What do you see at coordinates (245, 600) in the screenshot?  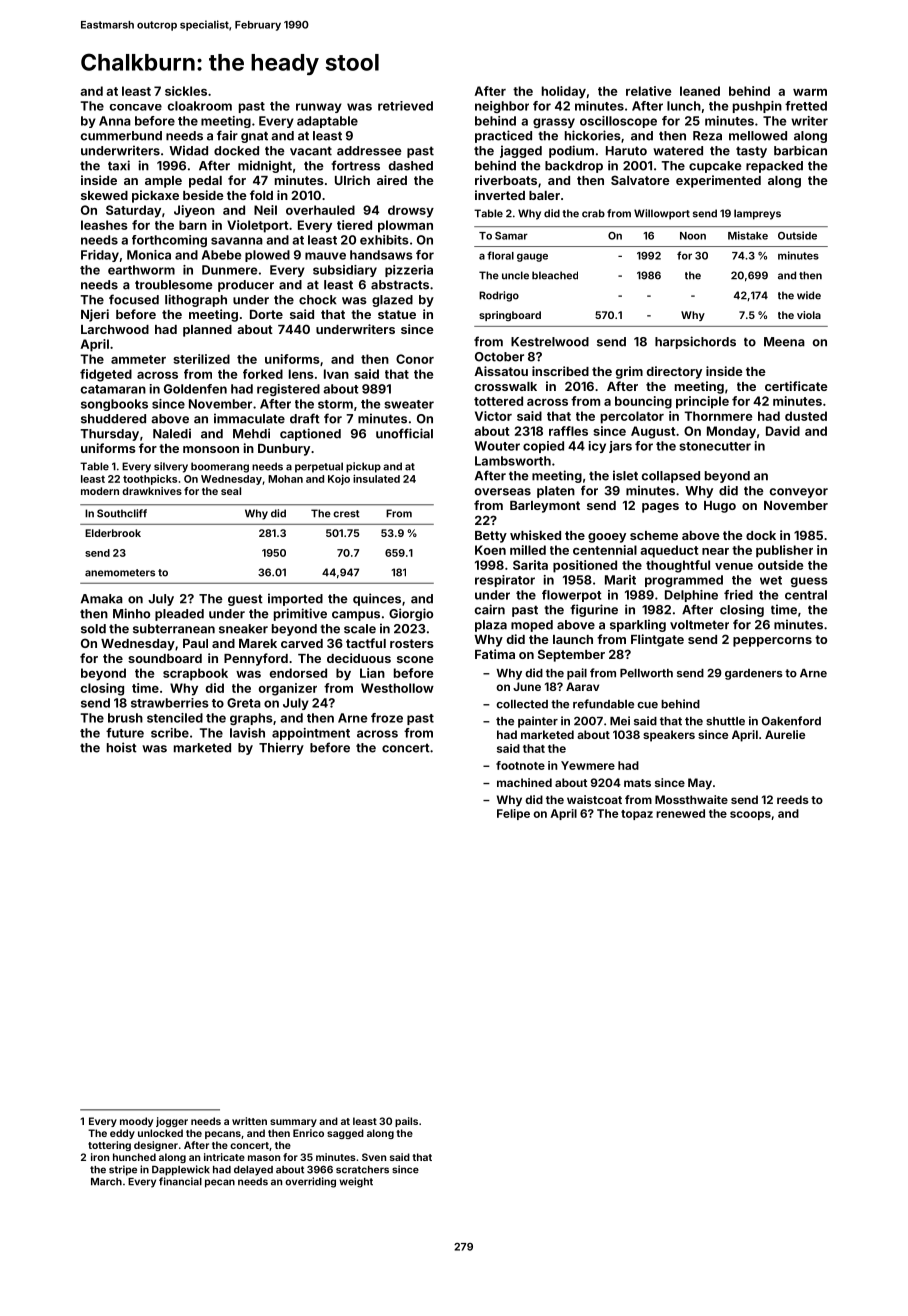 I see `guest` at bounding box center [245, 600].
